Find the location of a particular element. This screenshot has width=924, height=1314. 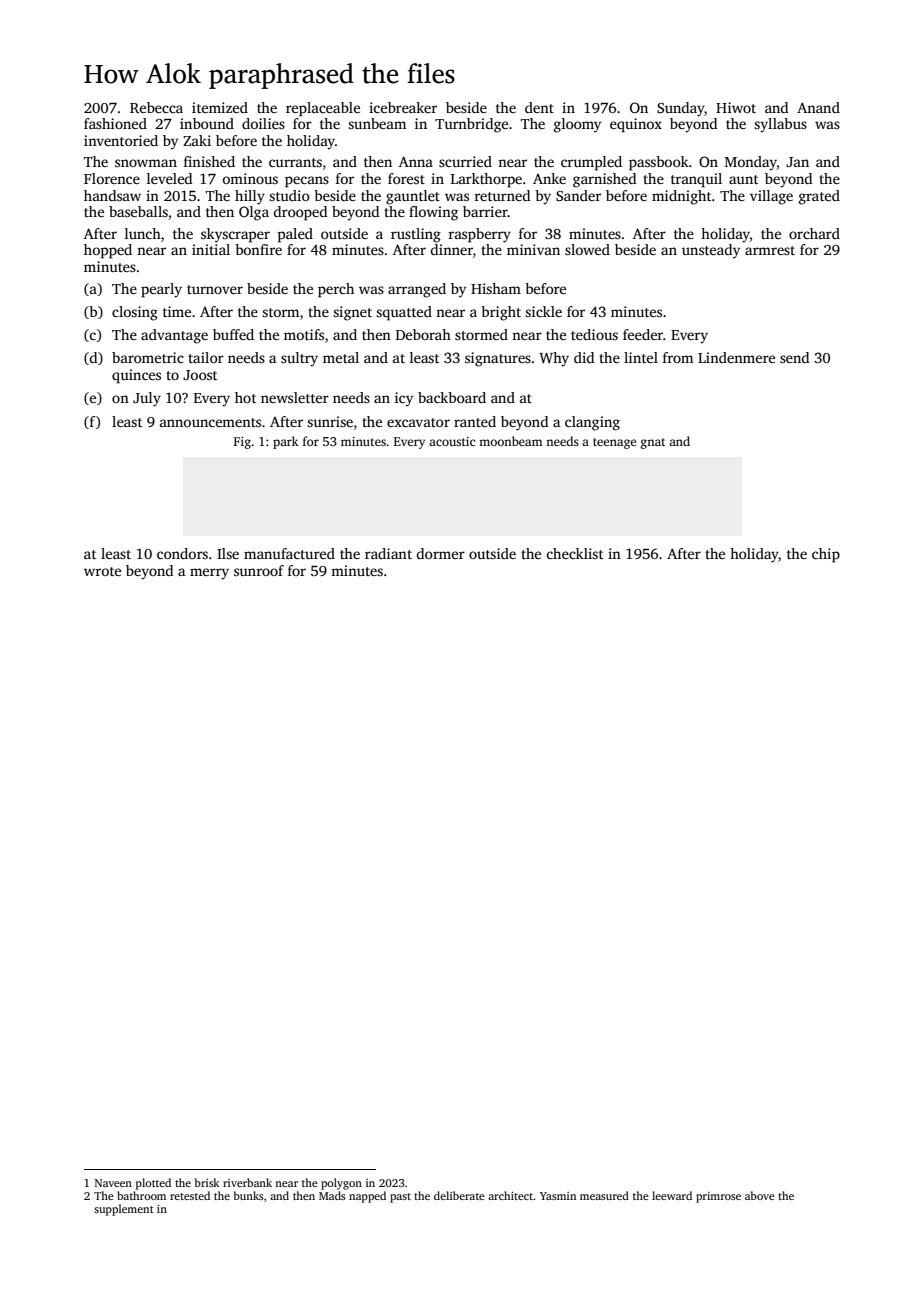

closing is located at coordinates (135, 313).
